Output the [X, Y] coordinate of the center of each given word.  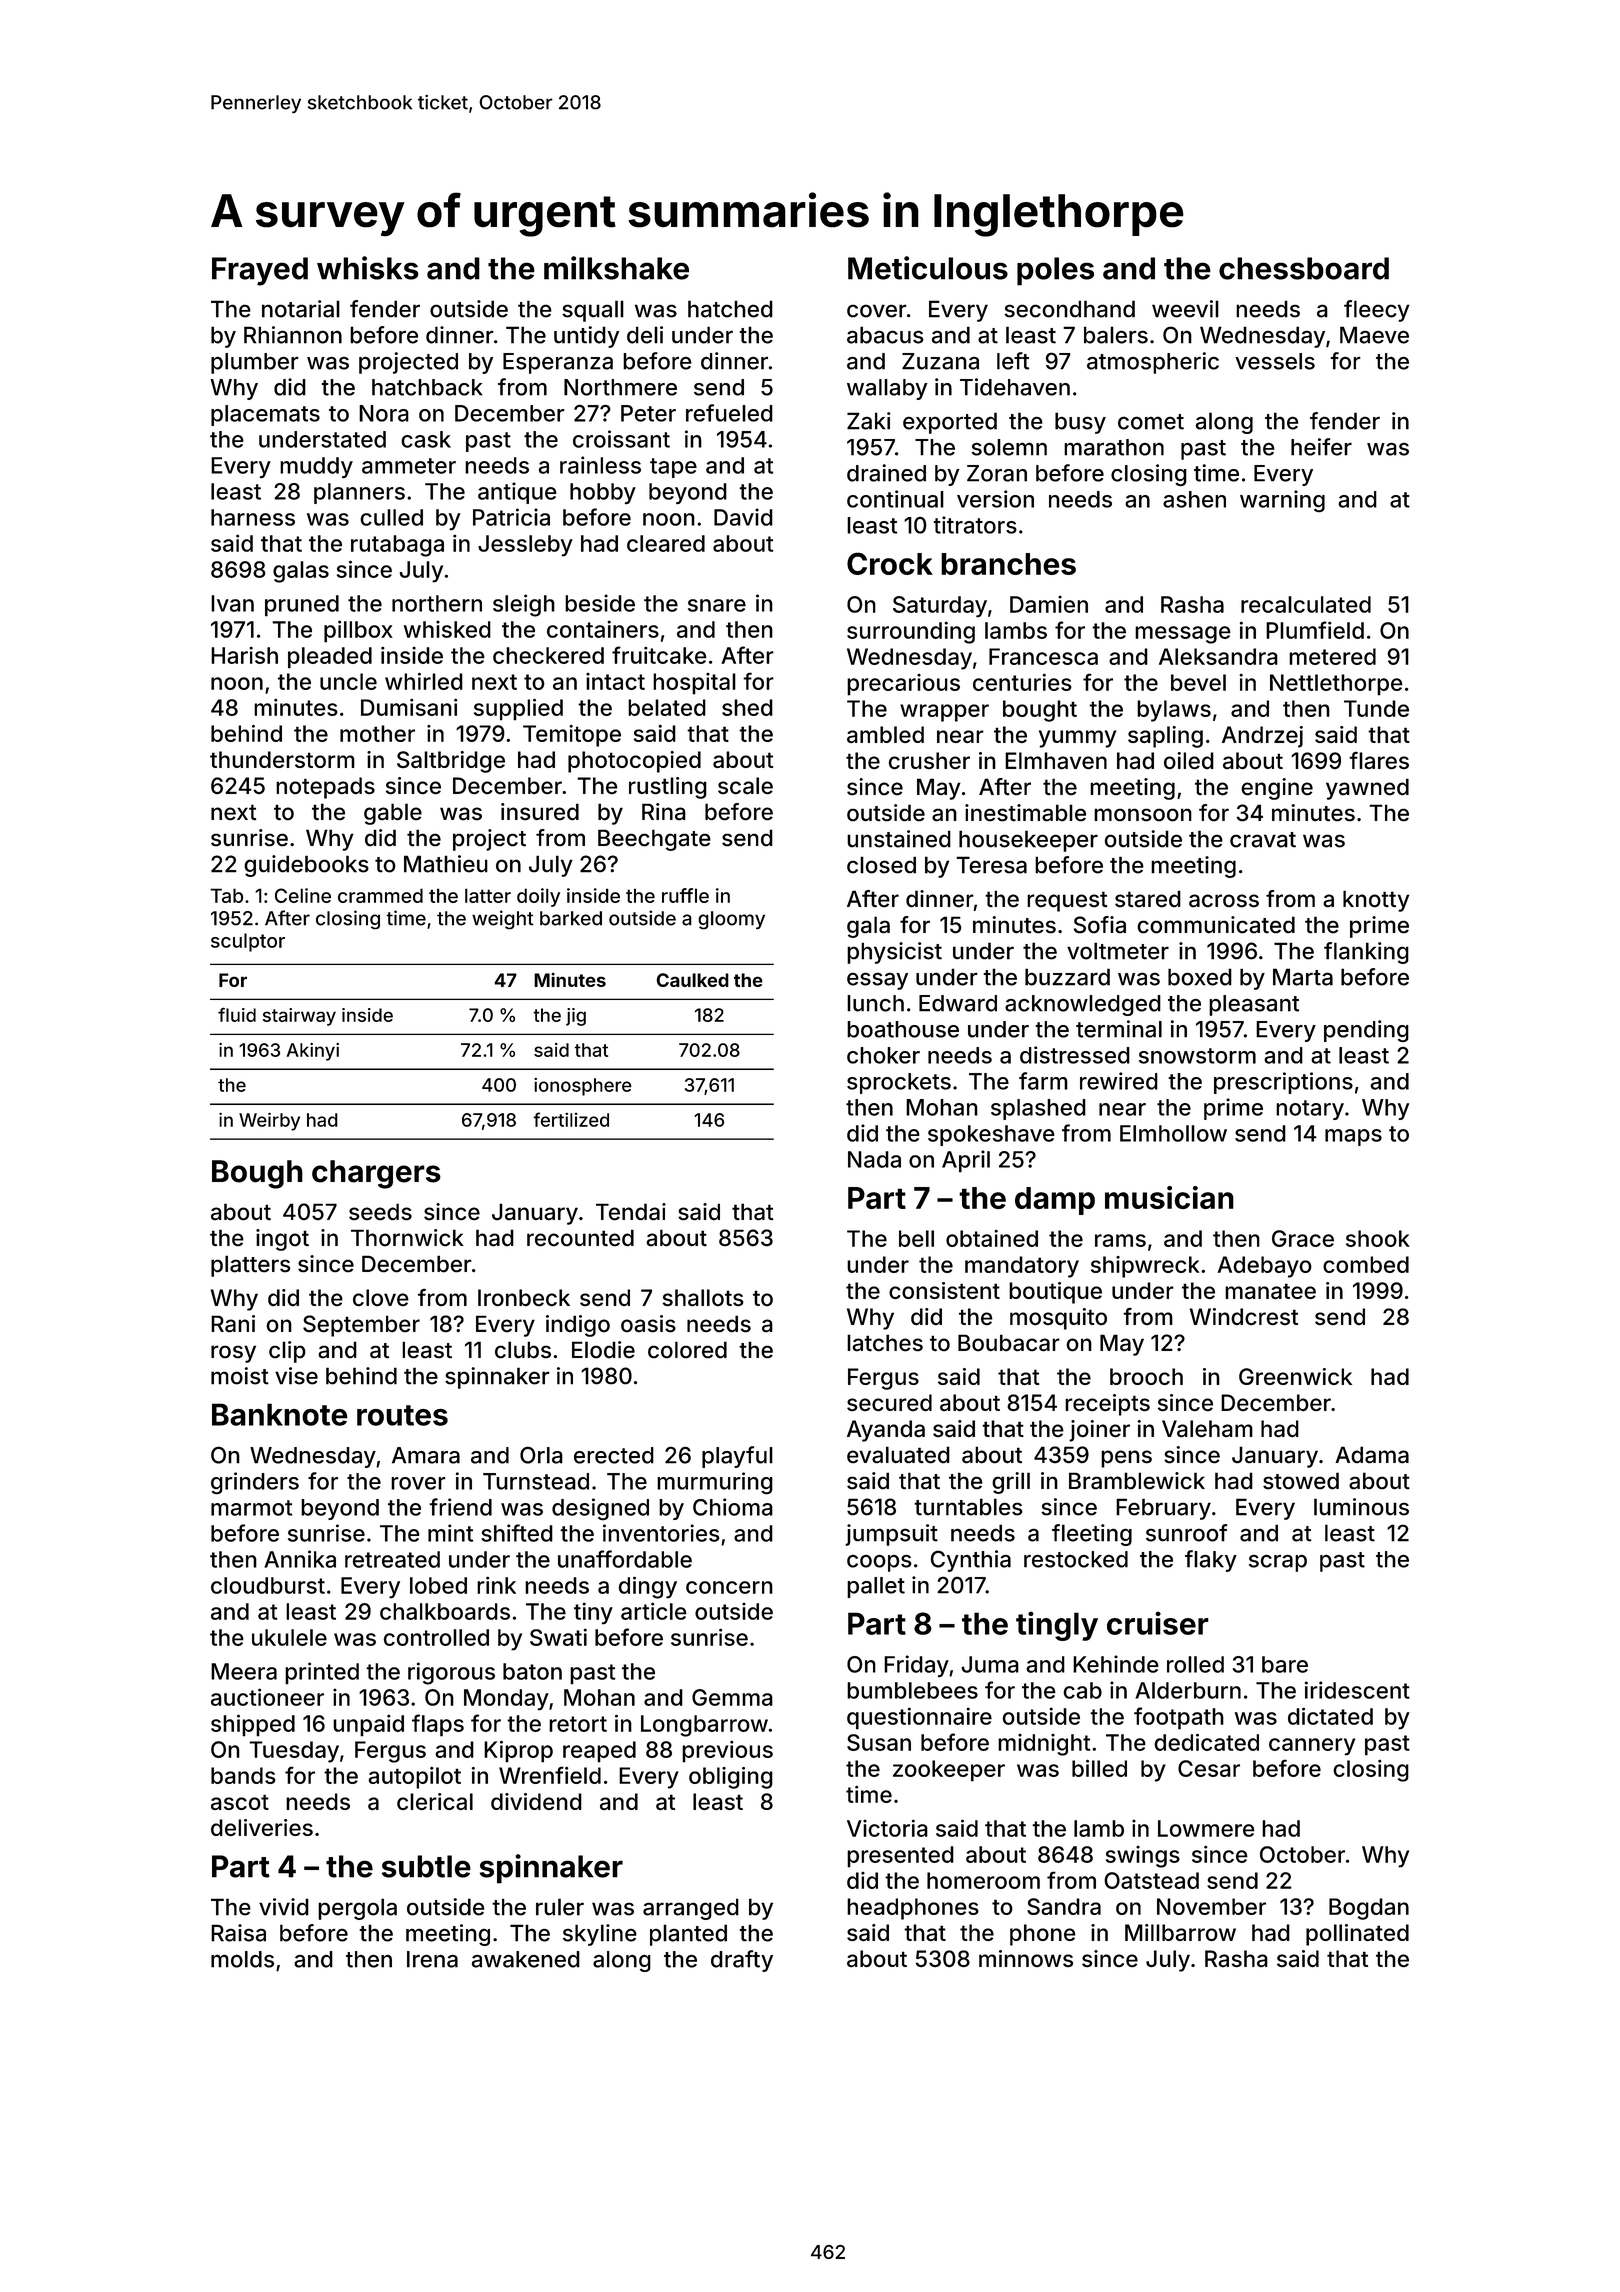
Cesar [1209, 1768]
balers [1116, 335]
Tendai [631, 1211]
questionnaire [919, 1718]
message [1183, 635]
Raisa [238, 1933]
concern [729, 1587]
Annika [300, 1559]
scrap [1278, 1563]
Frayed [260, 271]
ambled [885, 734]
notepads [325, 788]
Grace [1303, 1238]
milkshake [616, 268]
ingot [282, 1240]
